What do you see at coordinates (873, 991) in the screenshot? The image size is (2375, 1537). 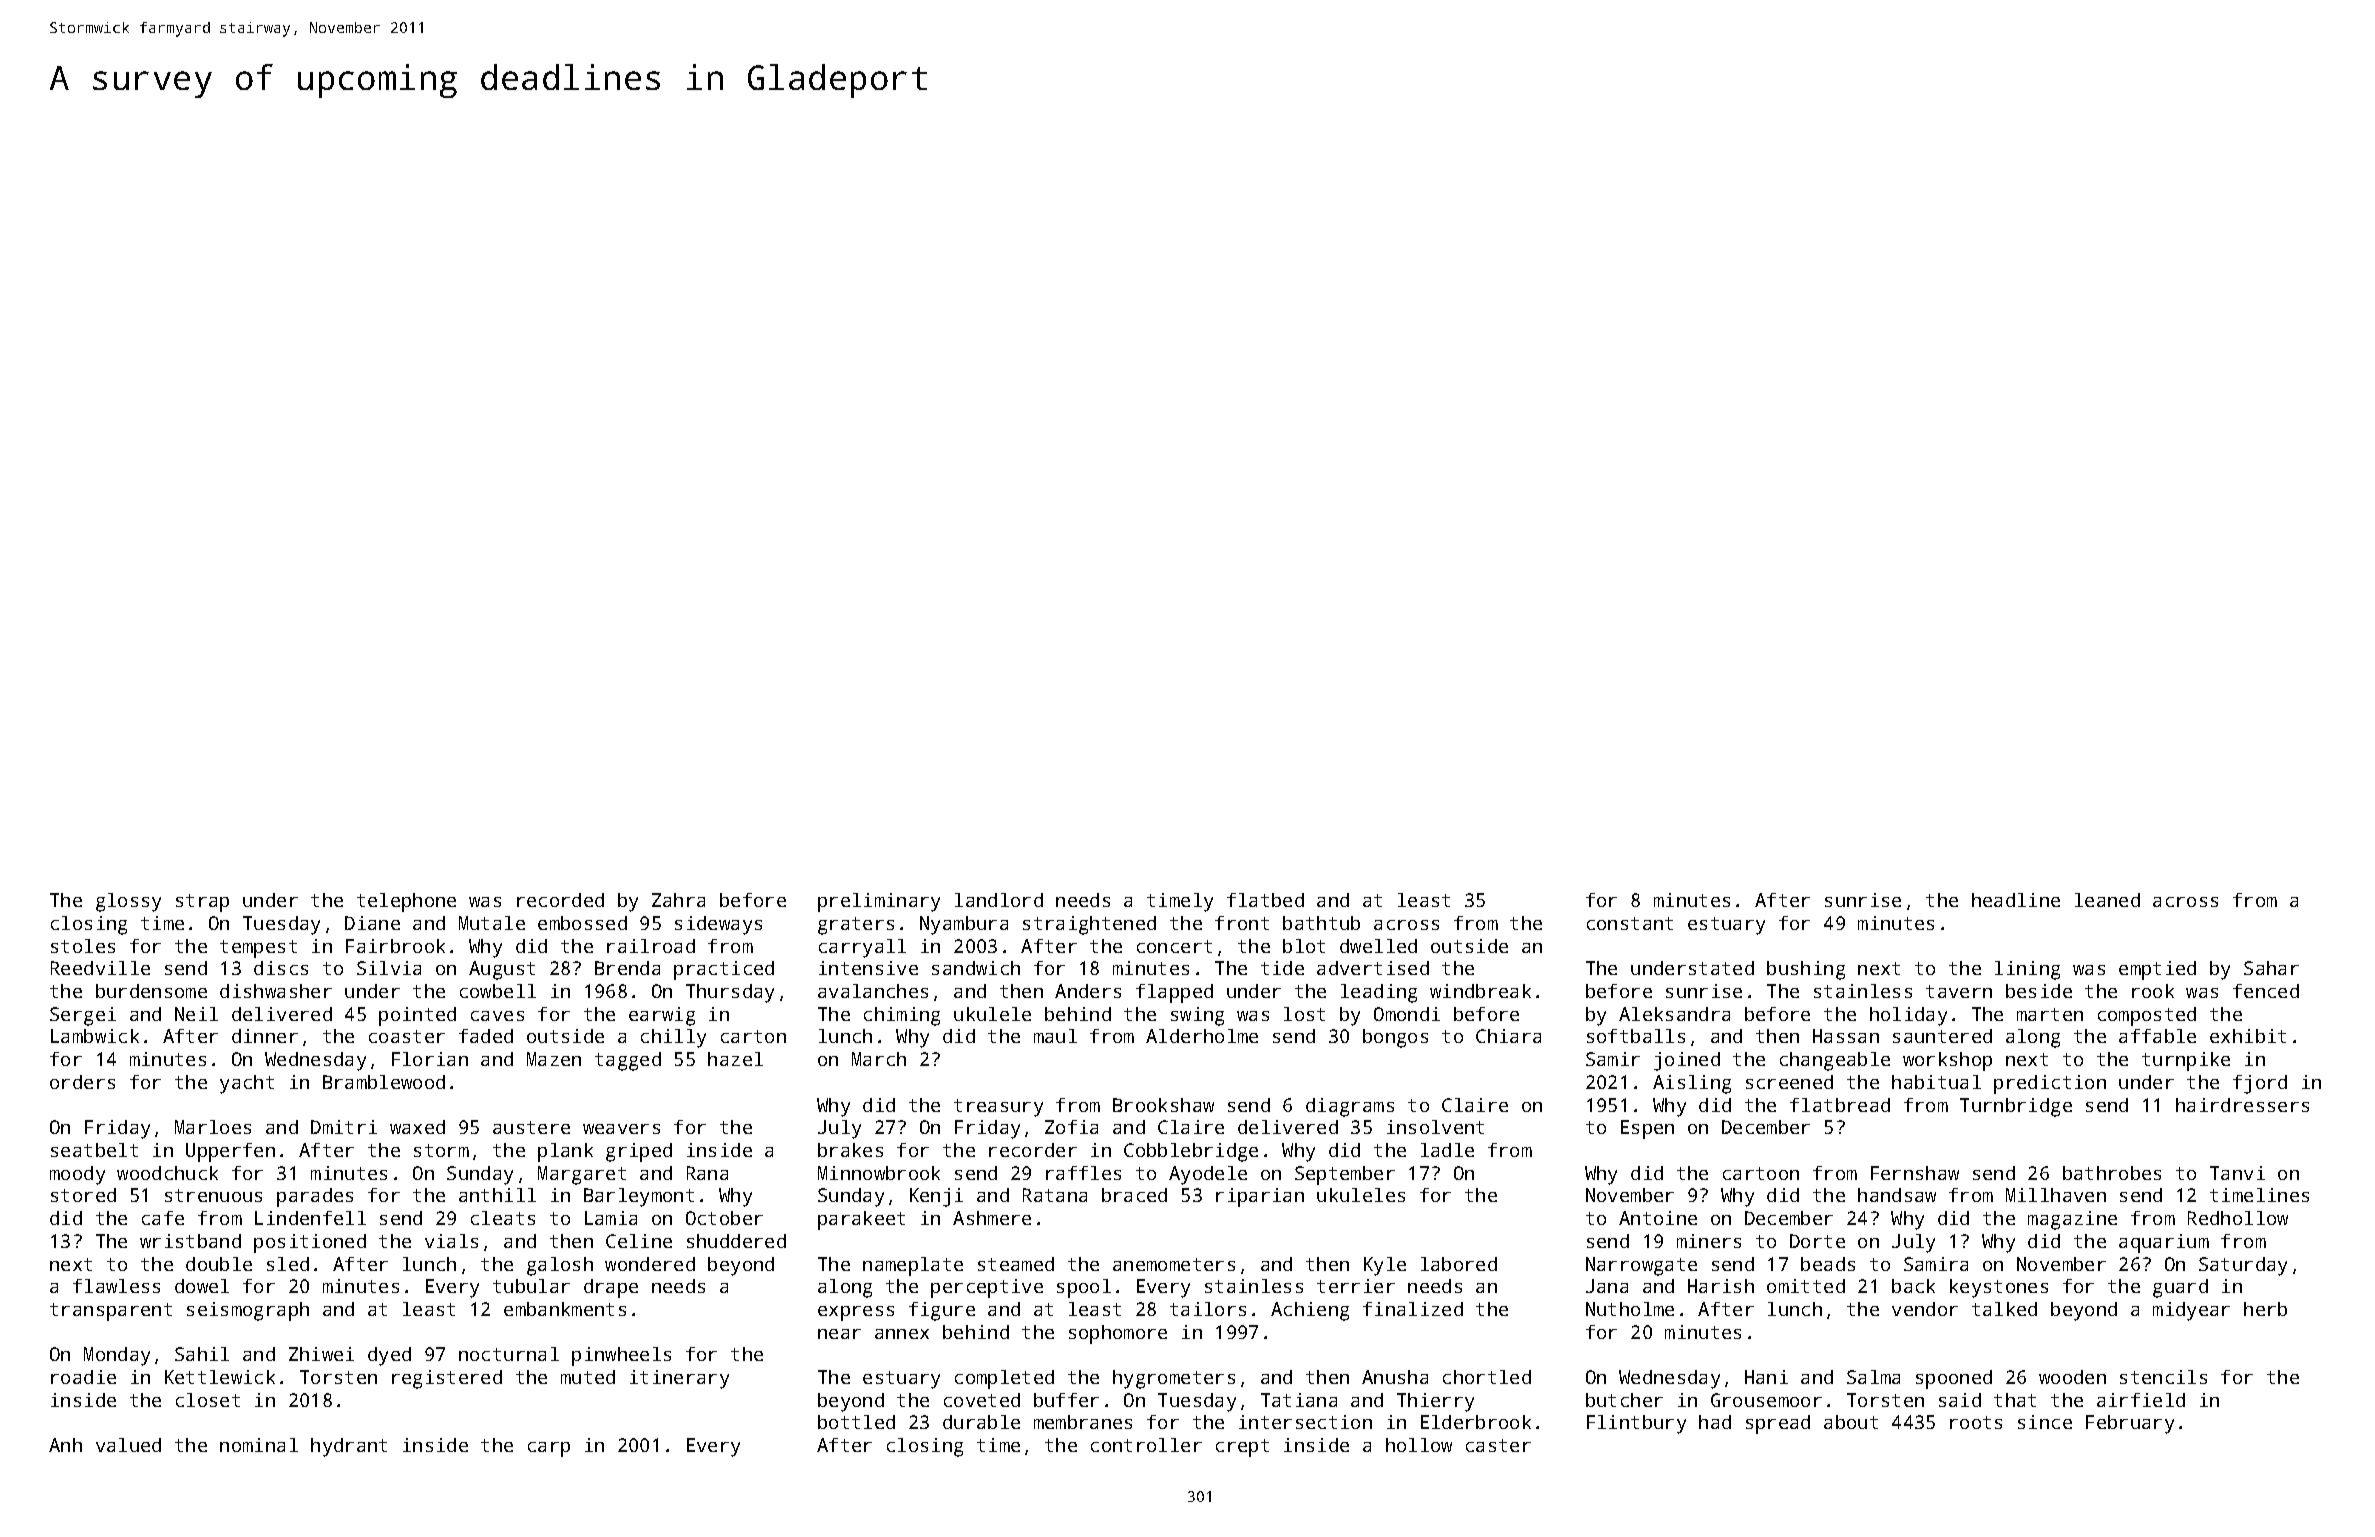 I see `avalanches` at bounding box center [873, 991].
